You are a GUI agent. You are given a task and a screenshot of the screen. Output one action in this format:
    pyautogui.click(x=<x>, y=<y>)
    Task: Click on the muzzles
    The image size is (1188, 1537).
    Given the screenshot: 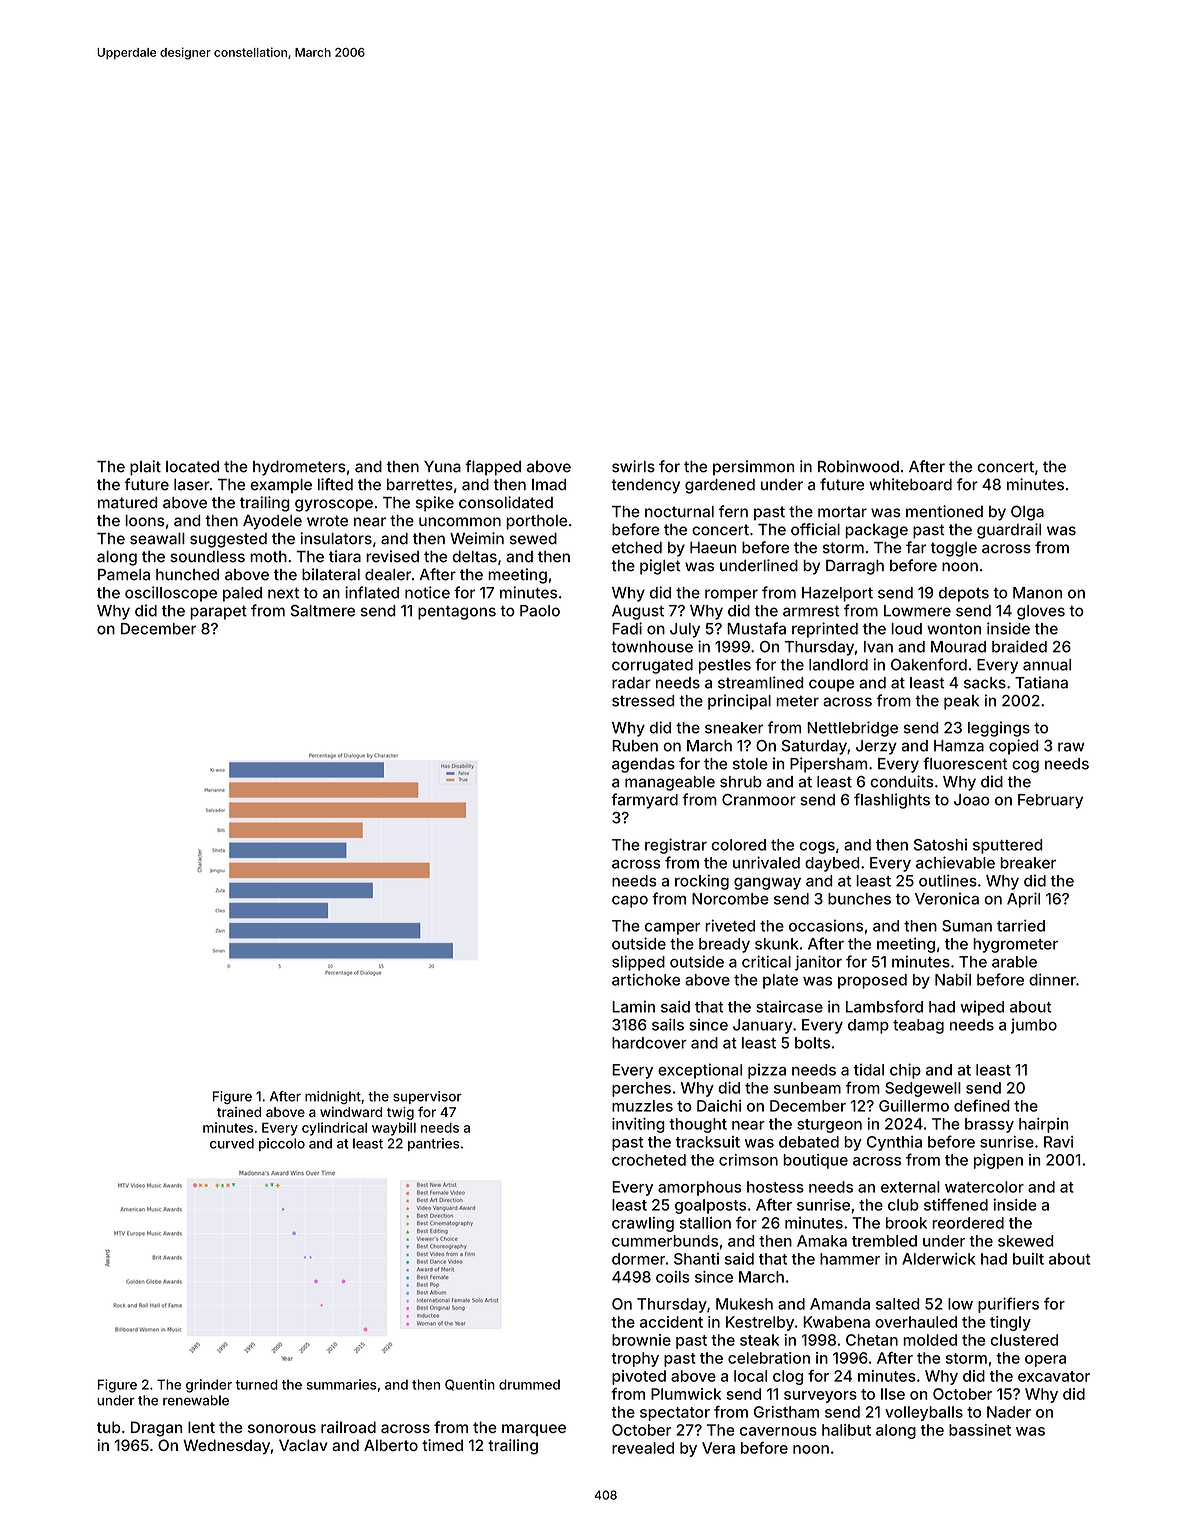 What is the action you would take?
    pyautogui.click(x=642, y=1106)
